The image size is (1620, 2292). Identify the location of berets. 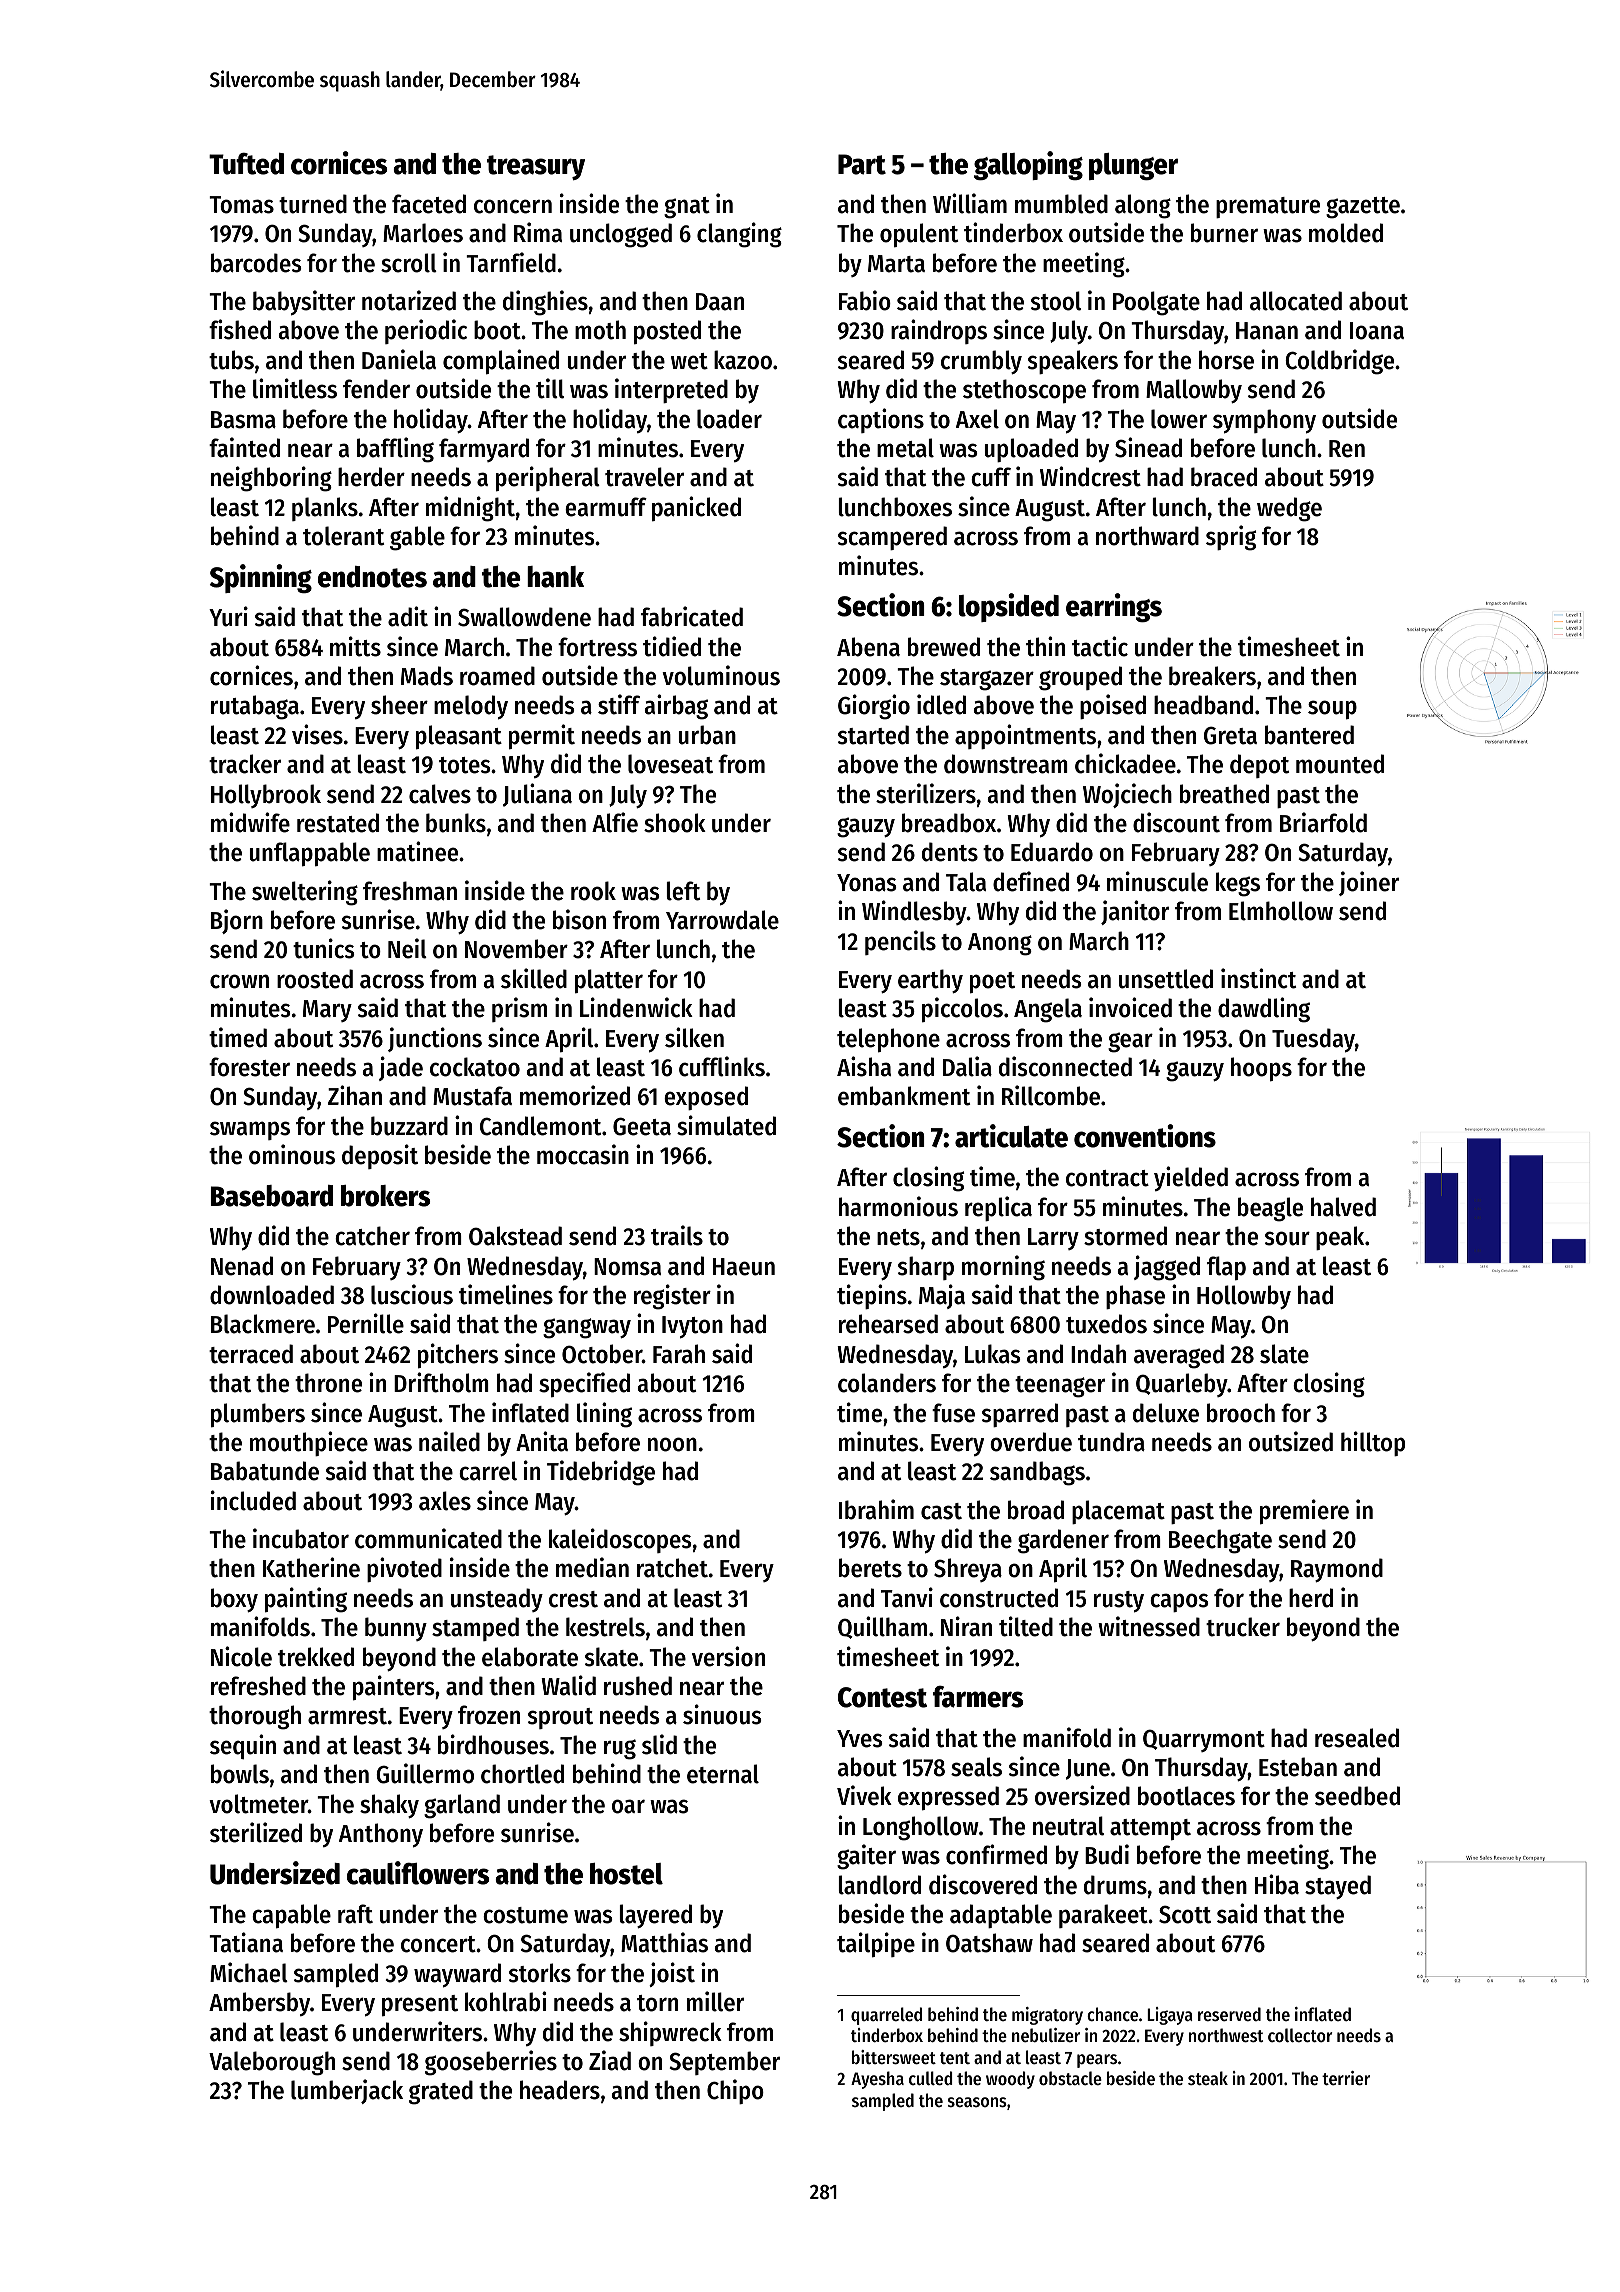
(870, 1568).
